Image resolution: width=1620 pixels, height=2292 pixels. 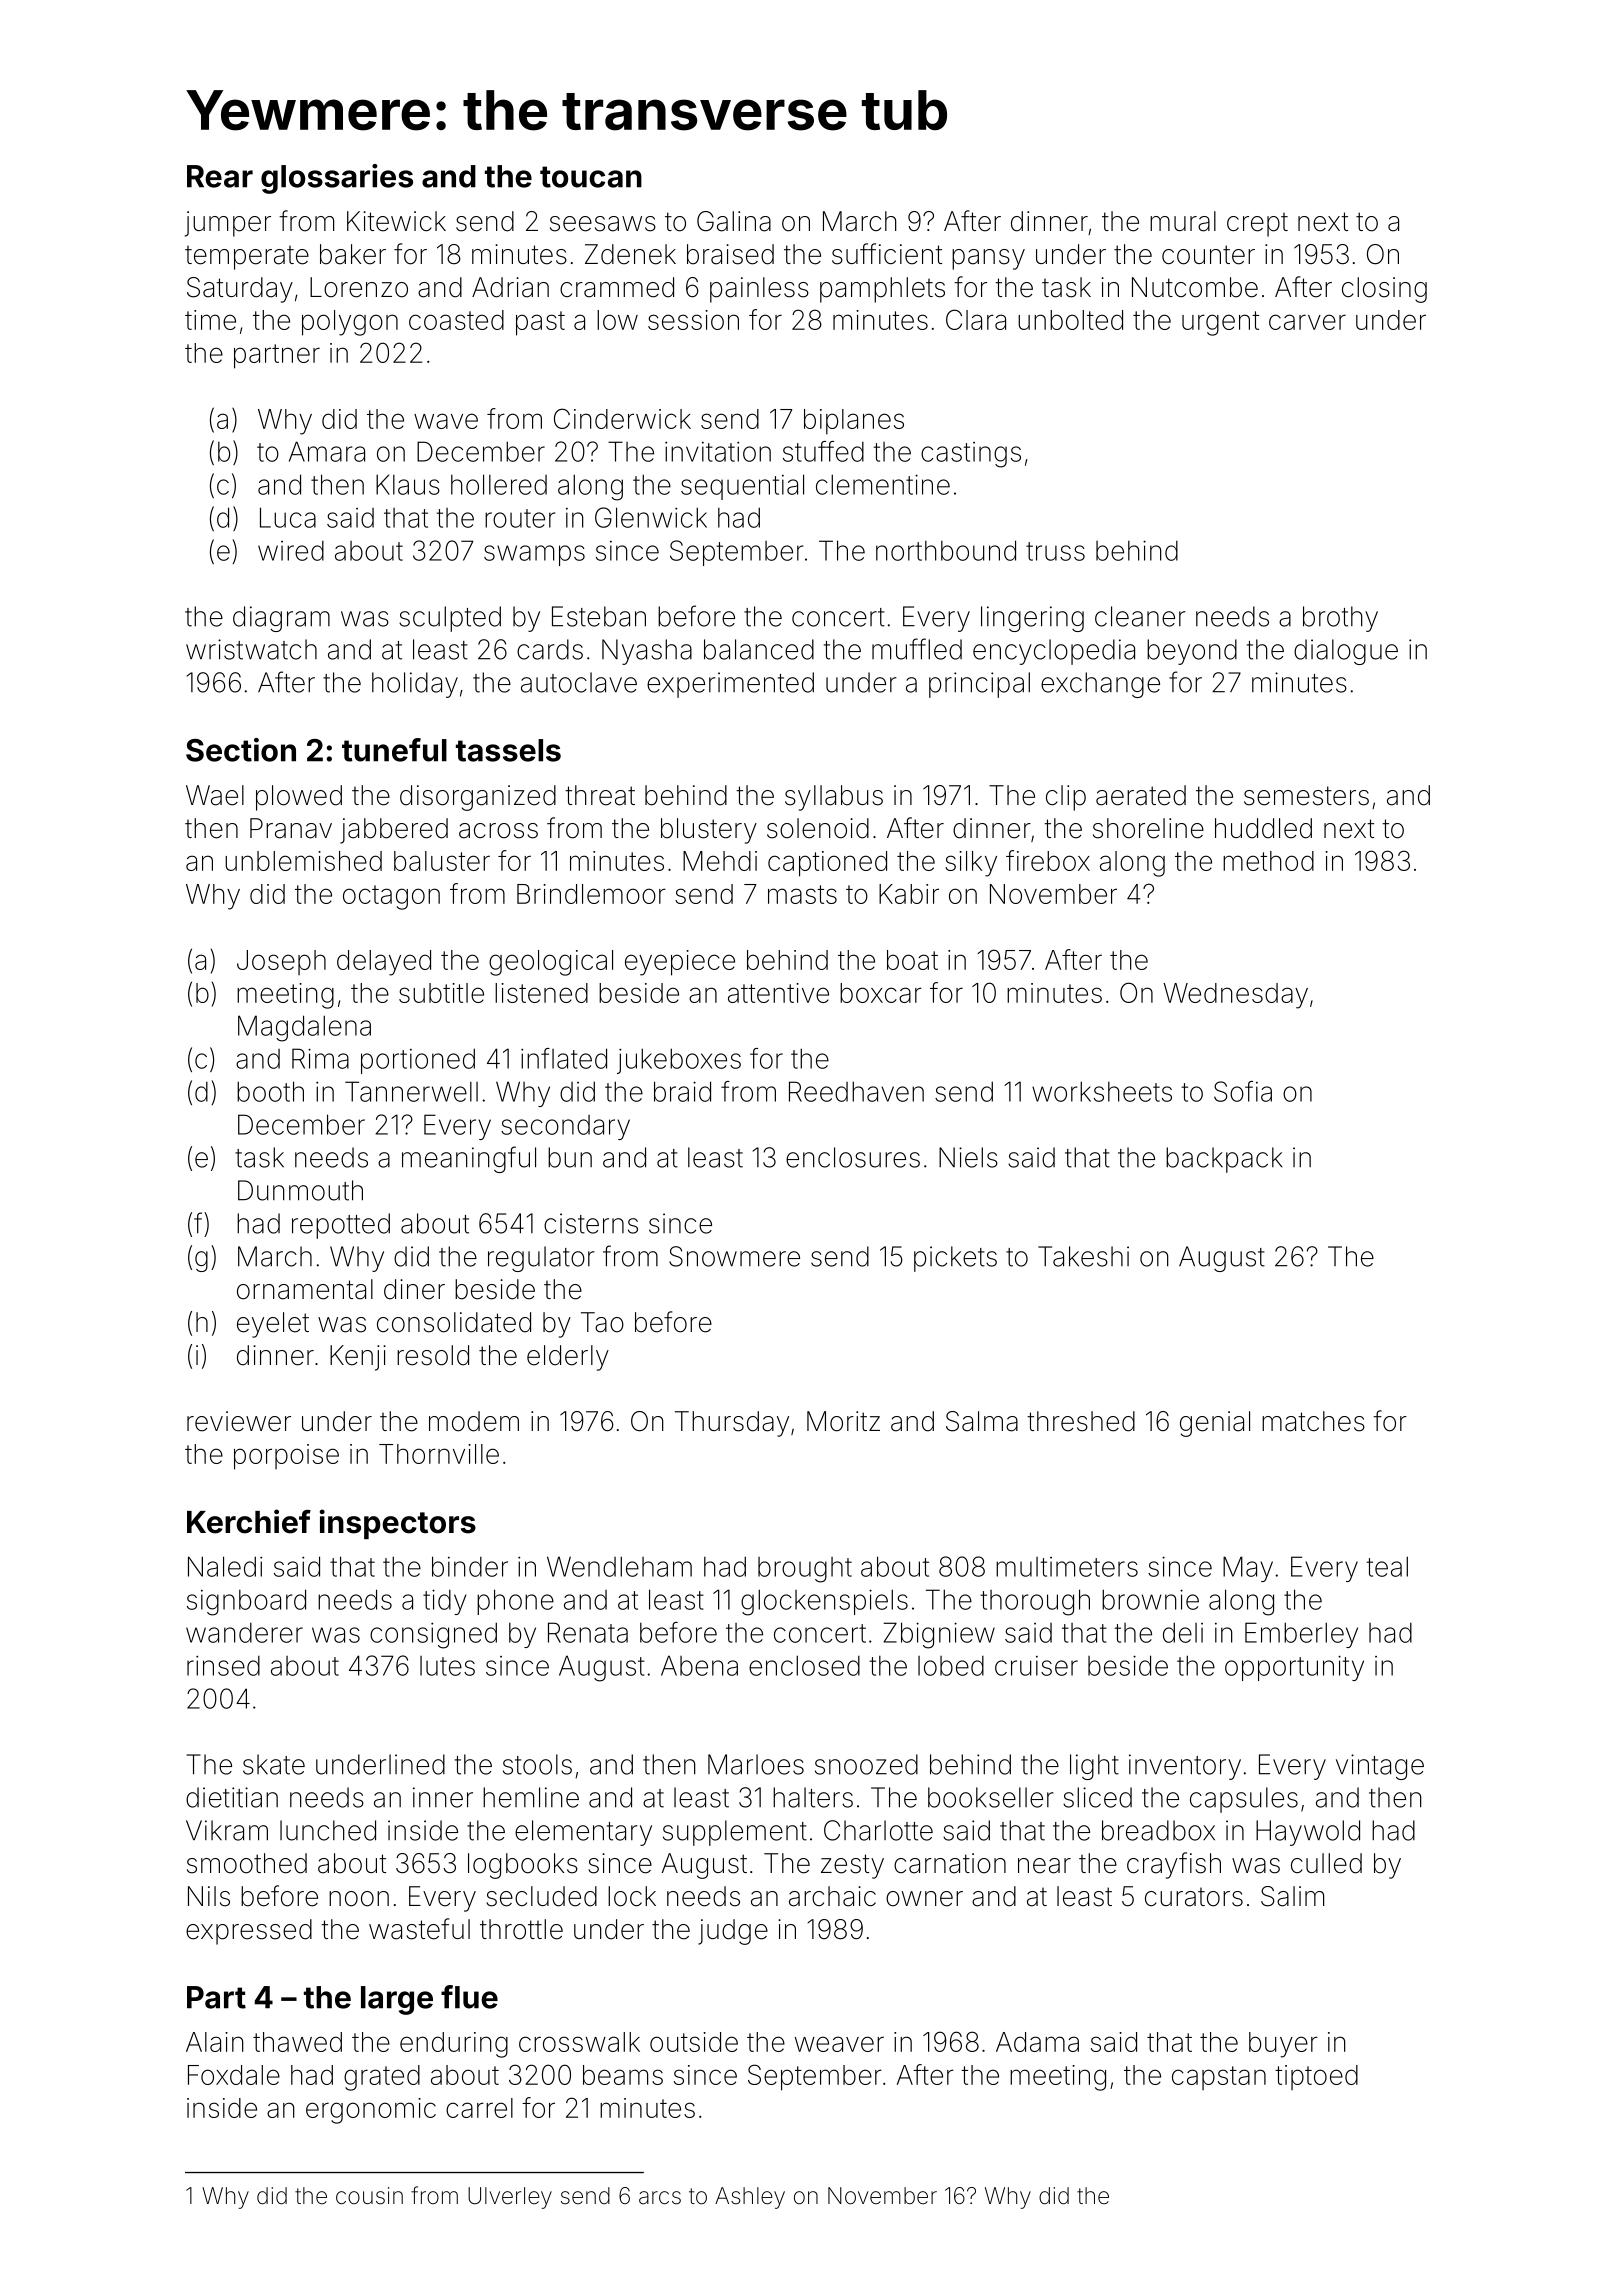 I want to click on method, so click(x=1268, y=861).
